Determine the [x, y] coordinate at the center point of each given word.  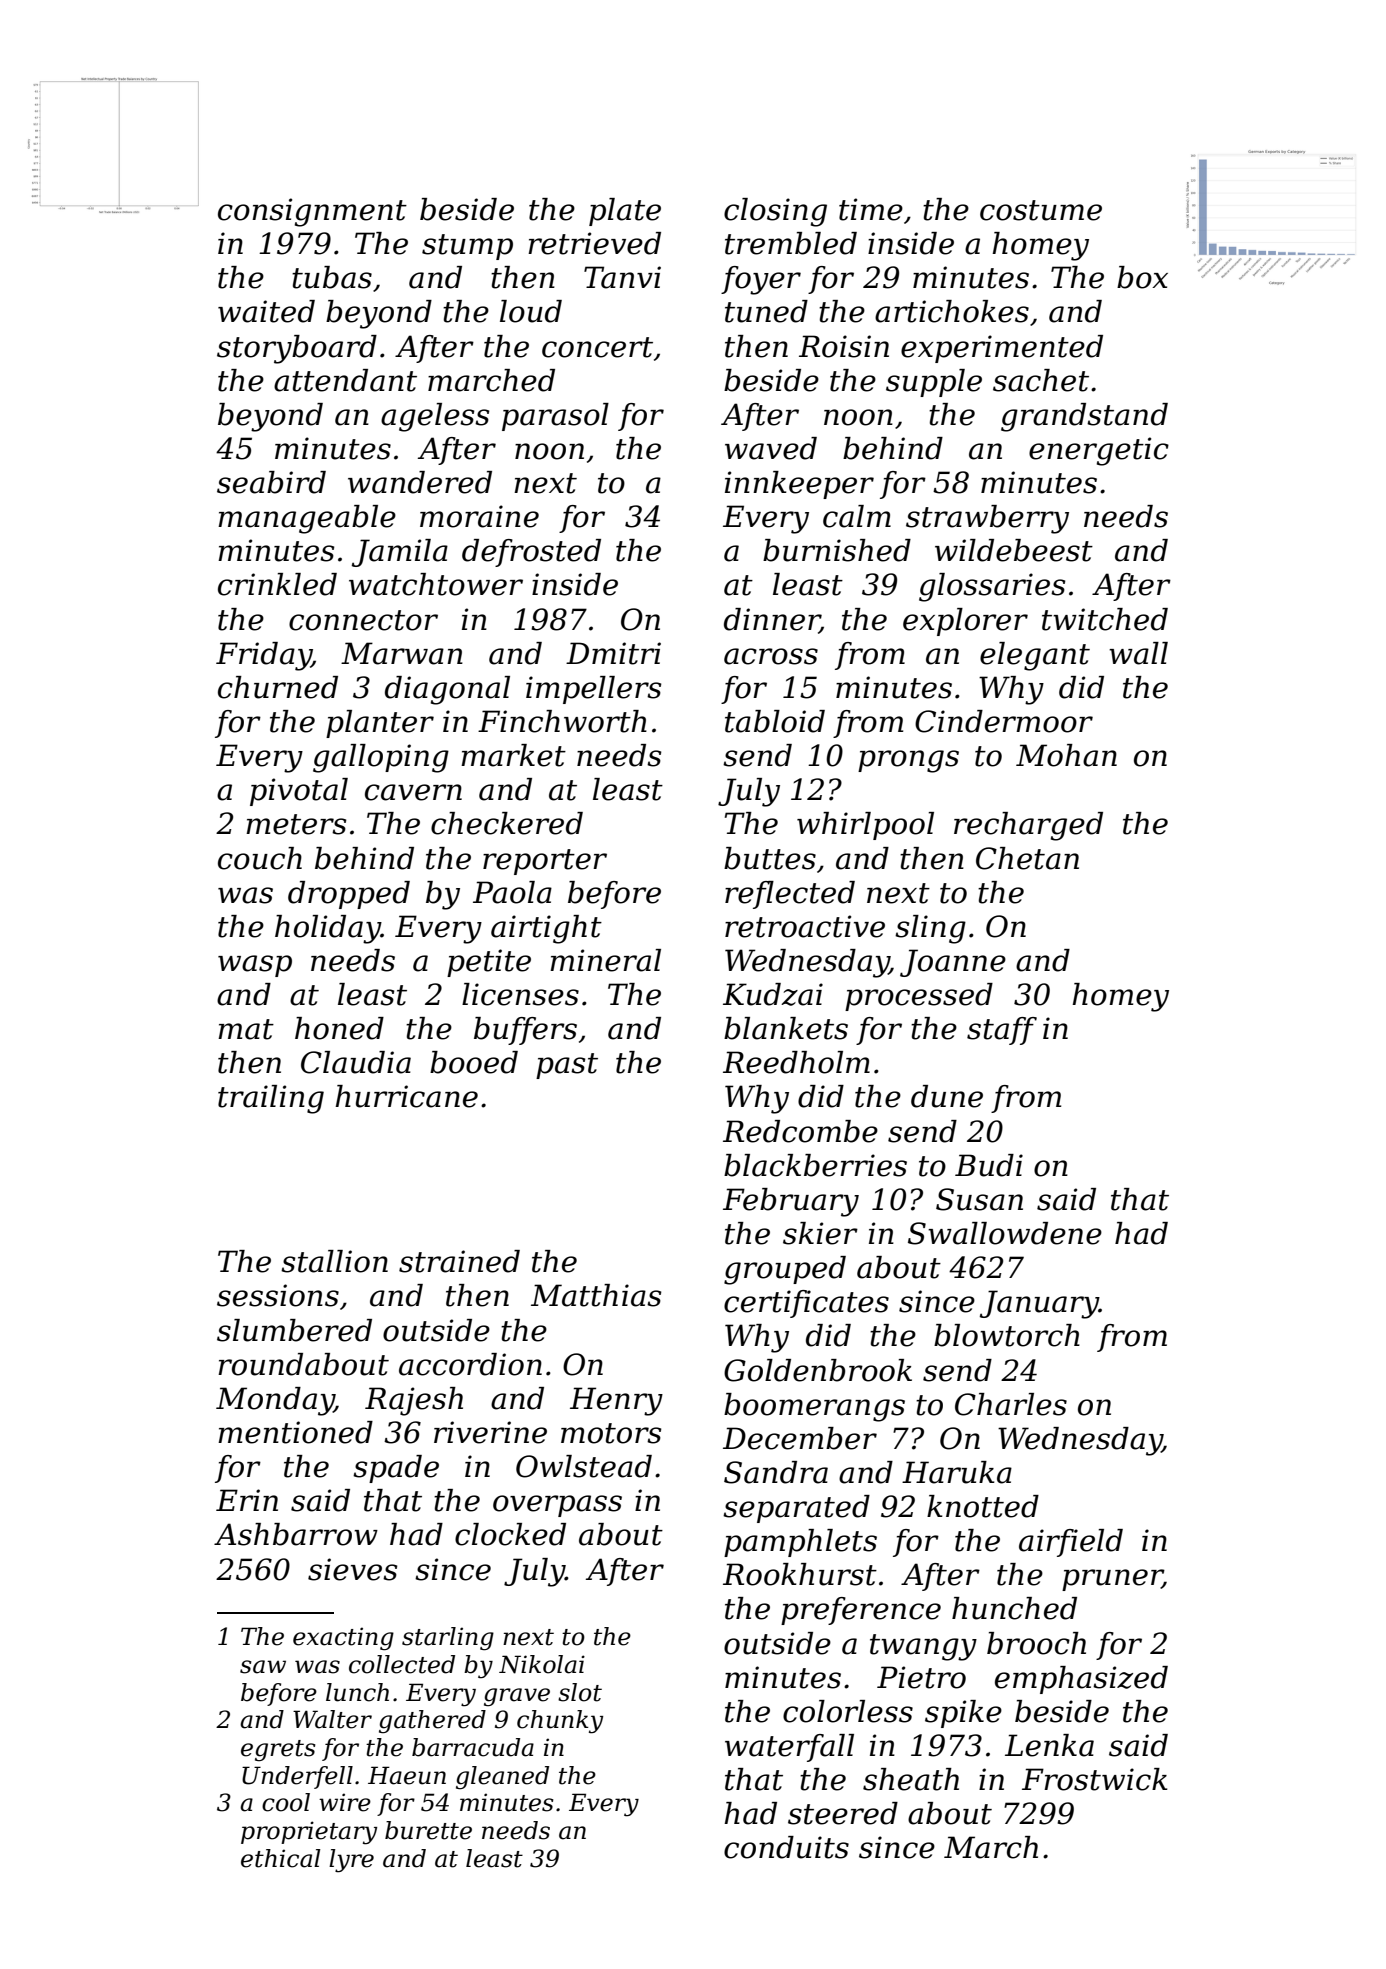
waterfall [789, 1748]
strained [459, 1261]
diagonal [447, 690]
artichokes [952, 311]
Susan [979, 1199]
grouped [785, 1270]
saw [263, 1667]
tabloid [775, 721]
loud [531, 311]
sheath [911, 1779]
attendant [345, 380]
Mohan [1066, 755]
